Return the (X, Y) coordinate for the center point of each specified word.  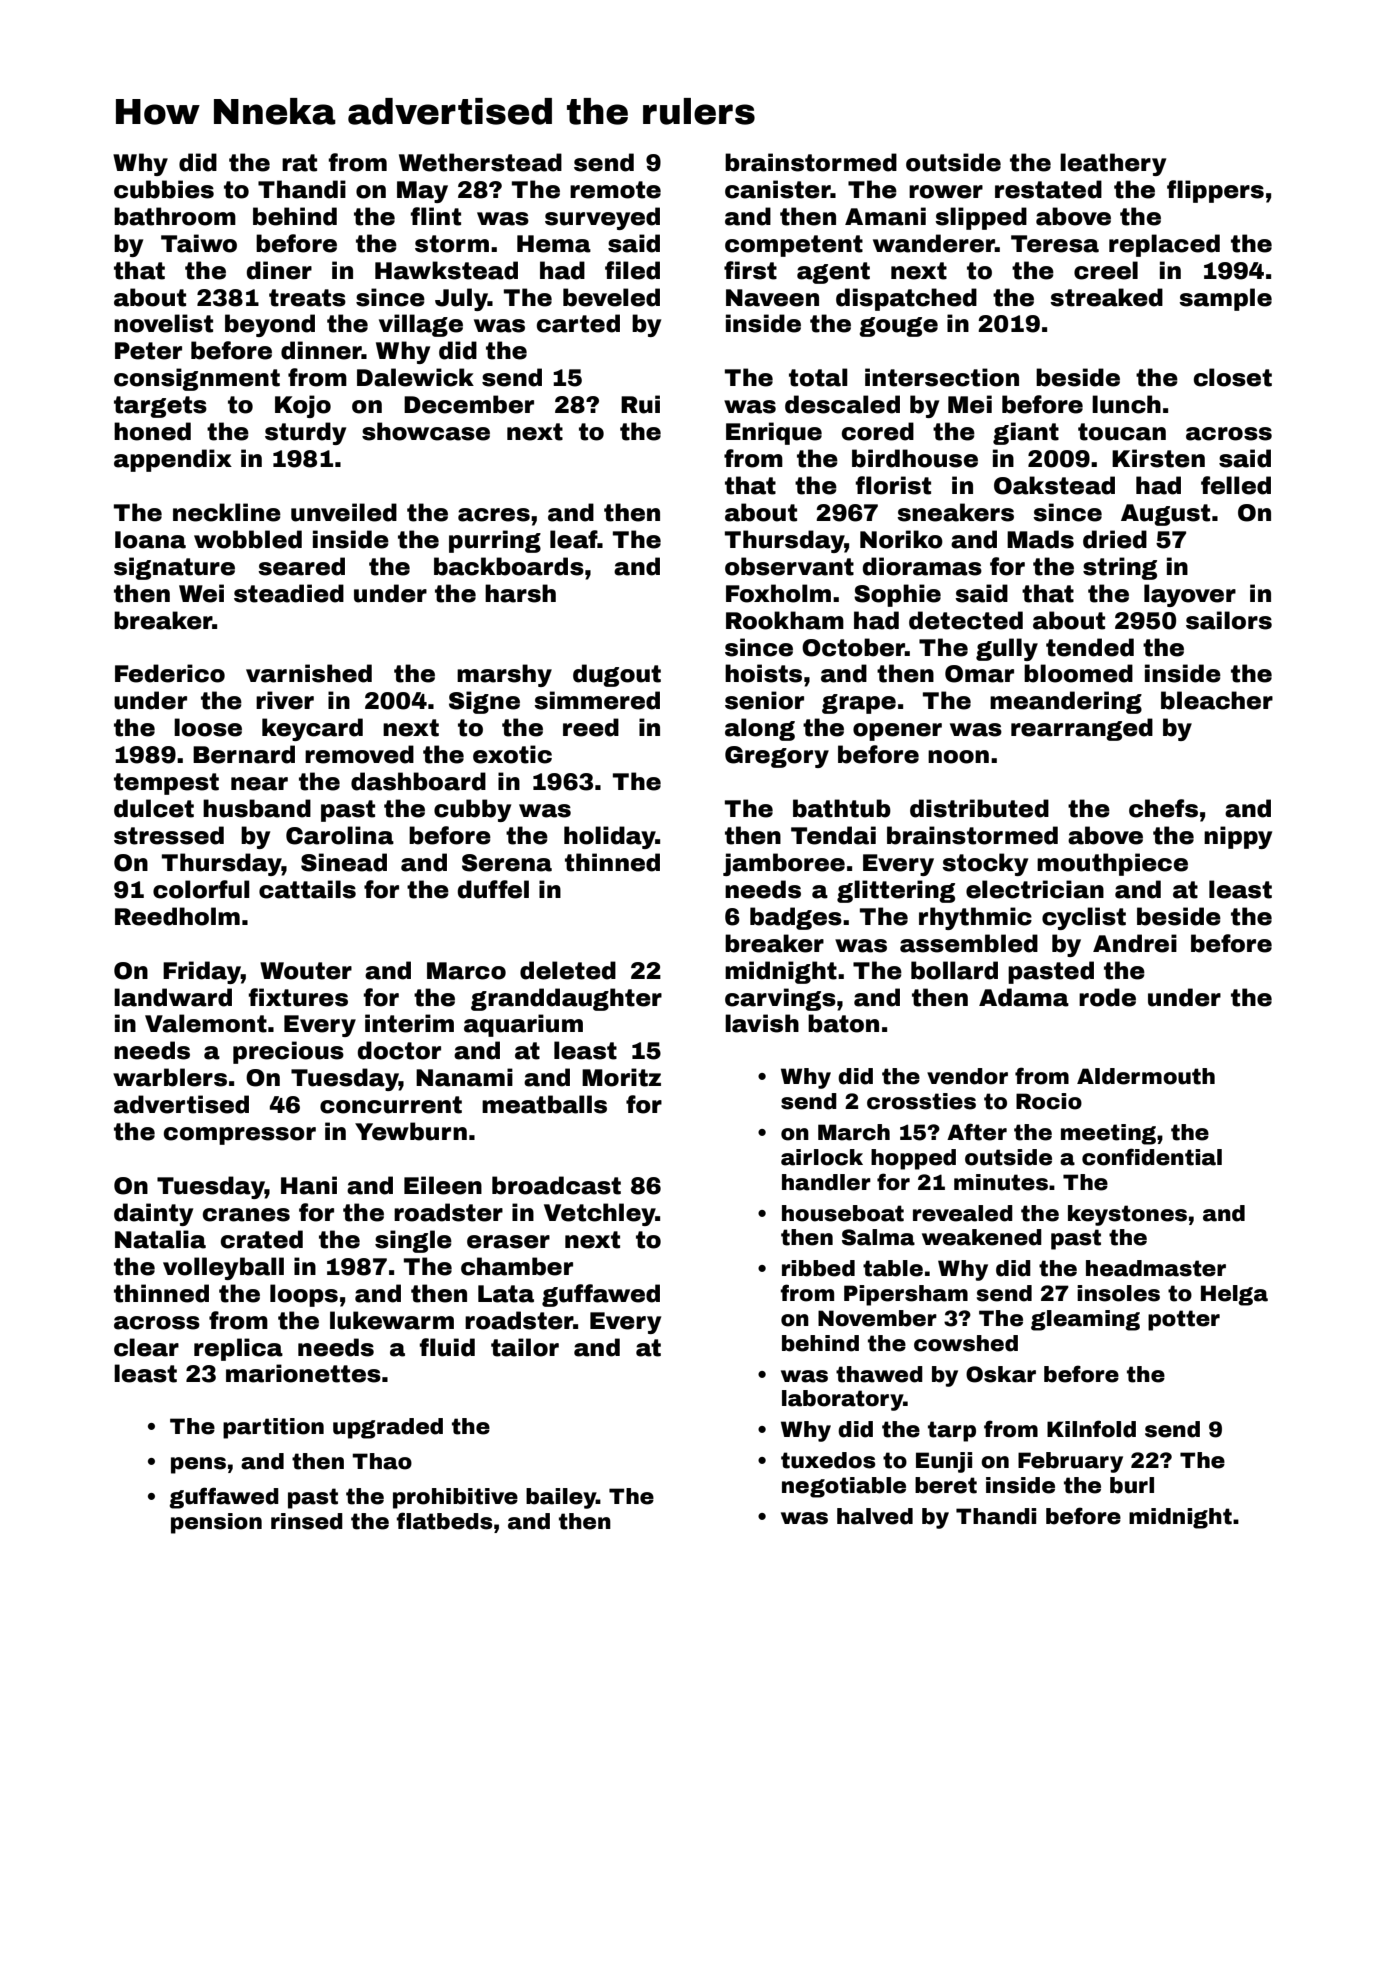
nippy (1238, 837)
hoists (763, 673)
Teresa (1055, 244)
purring (495, 541)
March (854, 1132)
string (1120, 568)
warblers (170, 1077)
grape (859, 704)
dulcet (154, 808)
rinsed (307, 1521)
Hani (309, 1185)
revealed (963, 1213)
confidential (1152, 1157)
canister (778, 189)
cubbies (164, 189)
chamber (517, 1266)
